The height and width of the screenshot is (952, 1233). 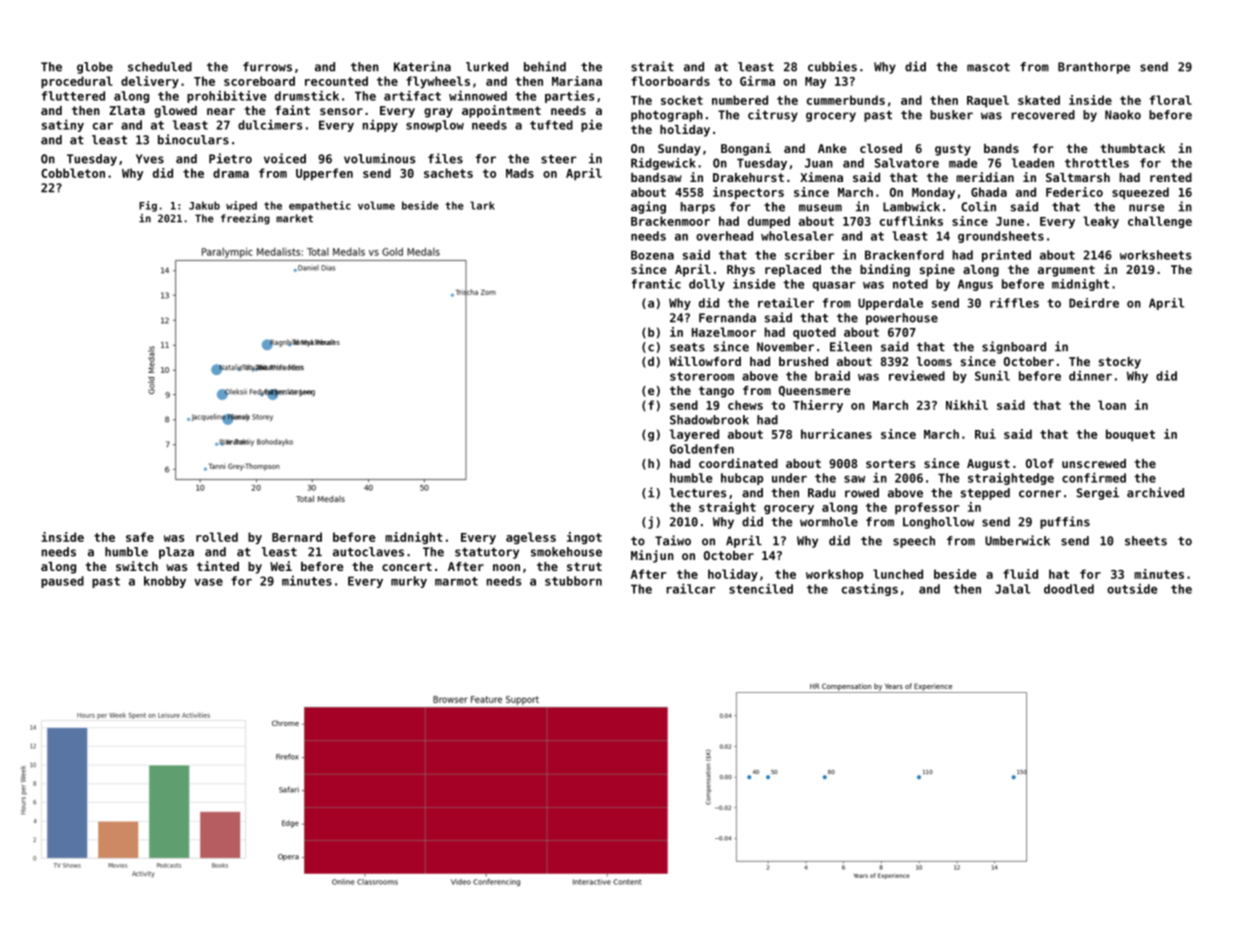 What do you see at coordinates (62, 582) in the screenshot?
I see `paused` at bounding box center [62, 582].
